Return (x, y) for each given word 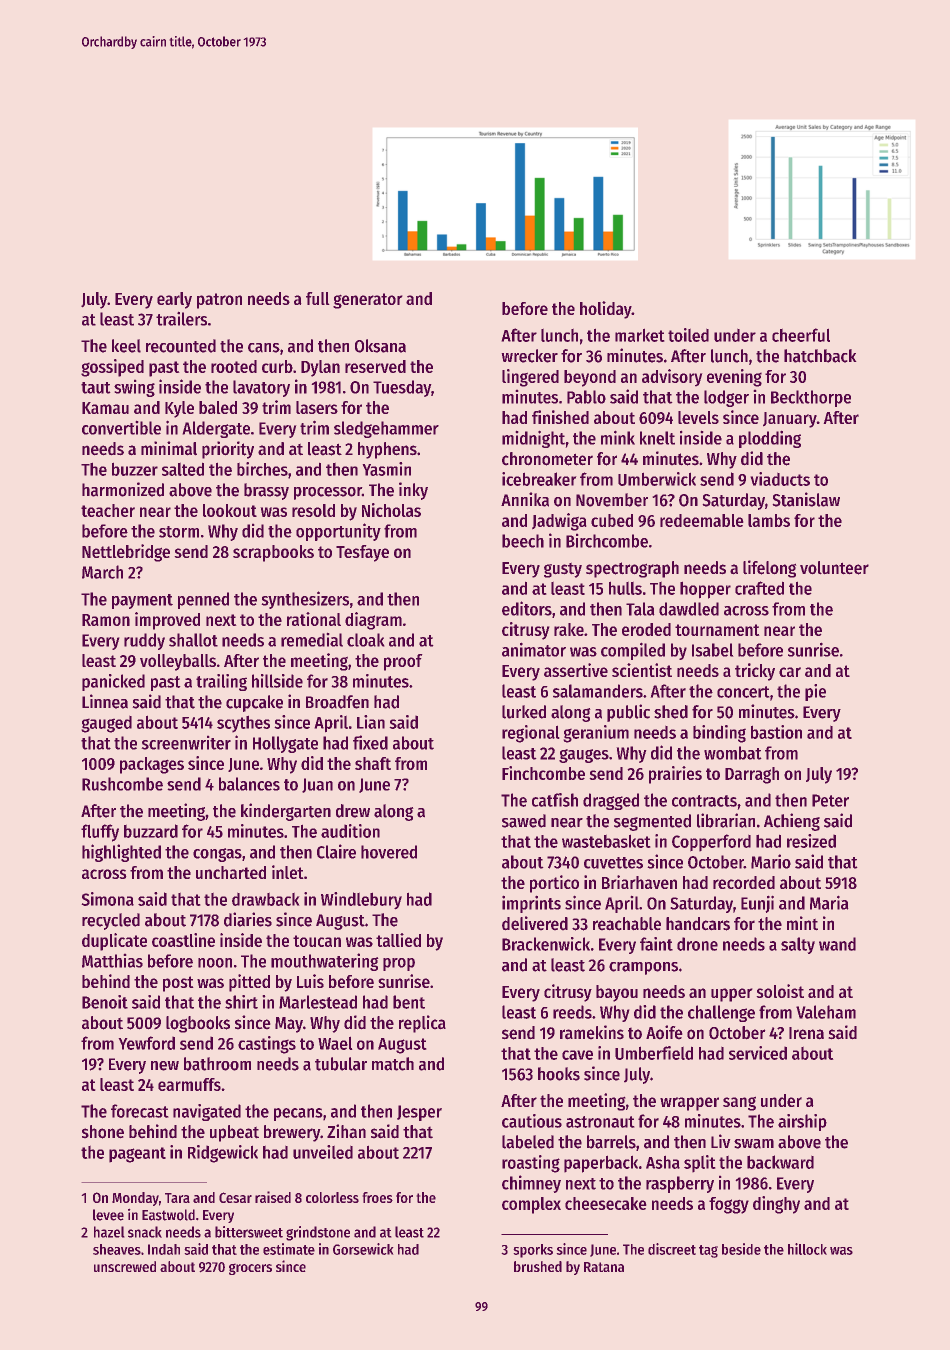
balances (249, 784)
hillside (277, 681)
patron (219, 301)
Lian (371, 722)
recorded (744, 882)
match (393, 1064)
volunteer (834, 568)
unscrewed (125, 1266)
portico (554, 884)
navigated (207, 1112)
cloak (366, 640)
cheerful (801, 335)
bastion (776, 732)
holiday (606, 310)
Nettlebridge (126, 553)
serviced (758, 1053)
